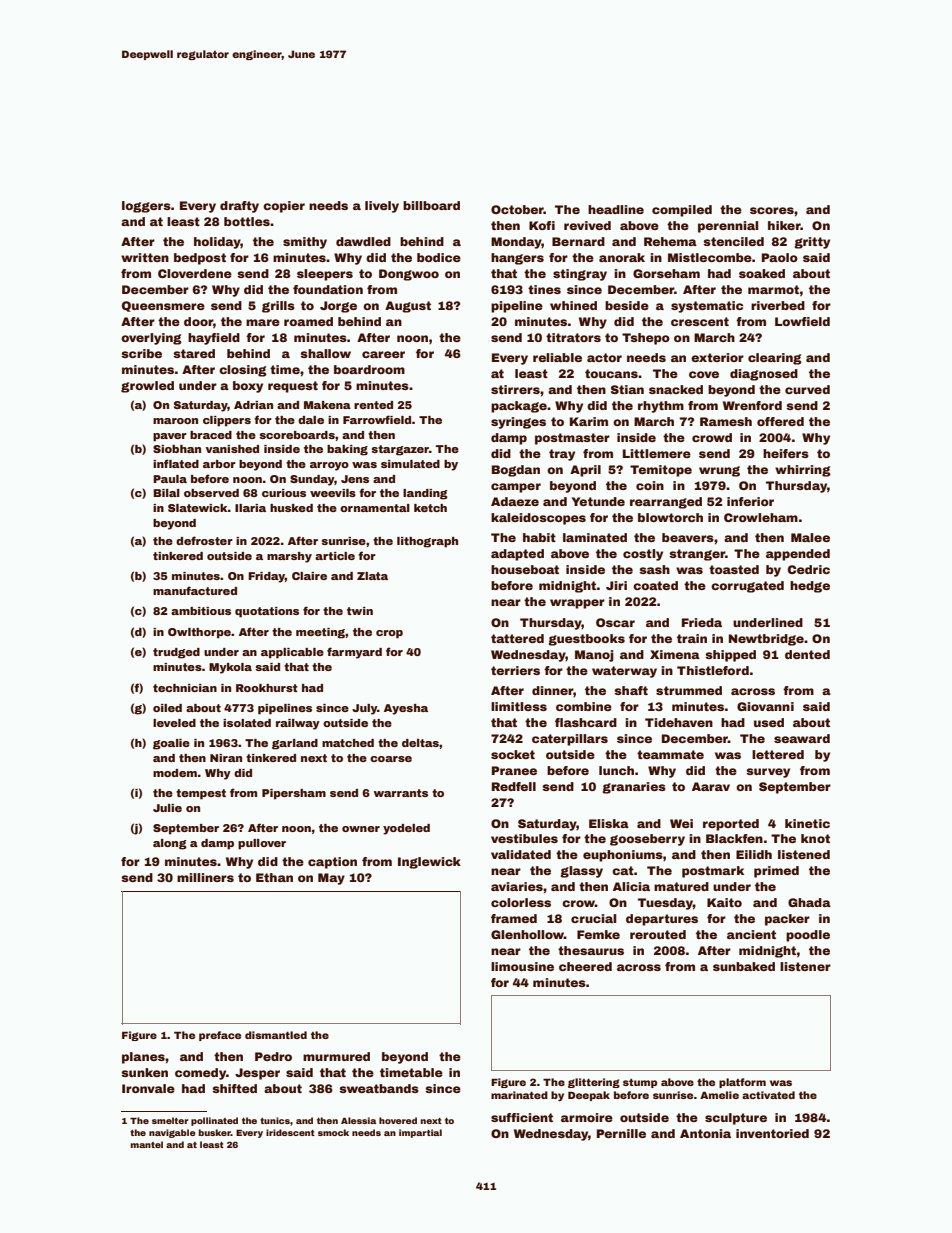  Describe the element at coordinates (519, 1095) in the image. I see `marinated` at that location.
